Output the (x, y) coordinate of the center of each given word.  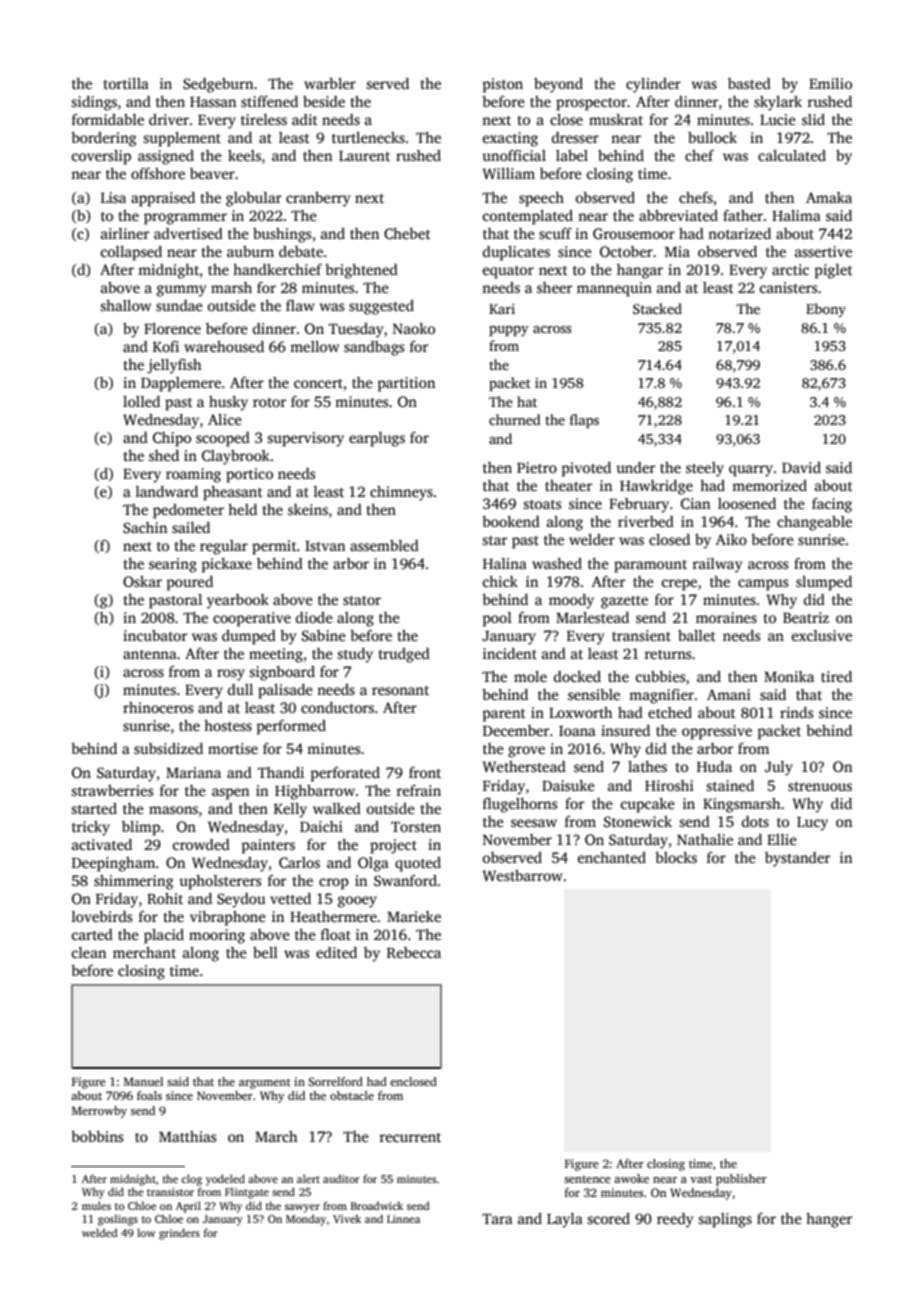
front (425, 772)
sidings (94, 103)
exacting (510, 139)
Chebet (407, 233)
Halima (796, 215)
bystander (797, 859)
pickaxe (226, 565)
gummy (181, 291)
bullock (712, 137)
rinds (796, 712)
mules (96, 1205)
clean (89, 952)
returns (667, 654)
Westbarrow (522, 875)
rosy (231, 675)
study (355, 655)
